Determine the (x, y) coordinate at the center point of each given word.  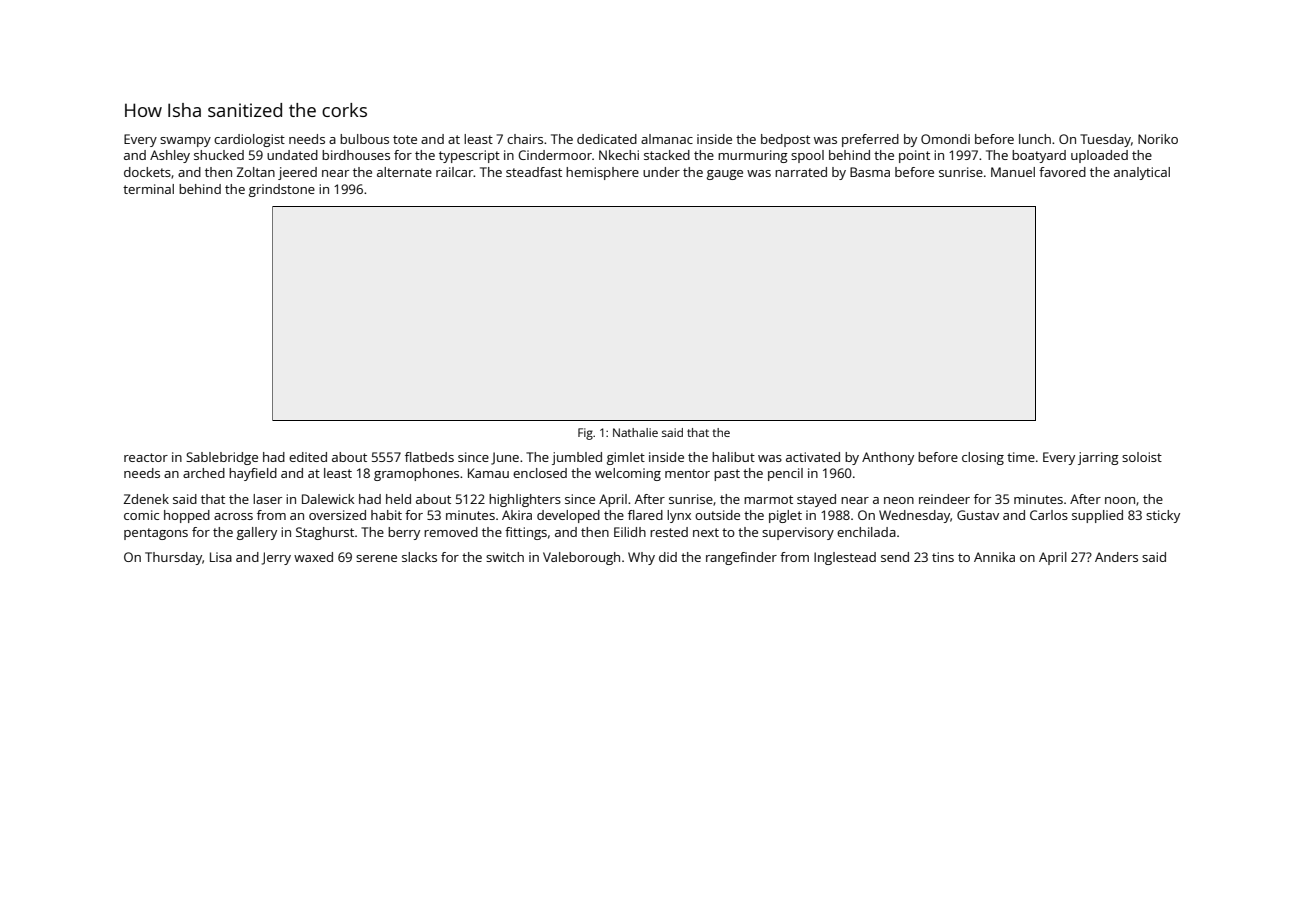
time (1021, 457)
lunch (1035, 139)
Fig (585, 434)
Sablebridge (222, 458)
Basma (870, 172)
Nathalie (635, 432)
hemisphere (602, 173)
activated (813, 457)
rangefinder (741, 558)
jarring (1098, 458)
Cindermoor (555, 155)
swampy (185, 142)
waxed (313, 557)
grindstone (282, 190)
